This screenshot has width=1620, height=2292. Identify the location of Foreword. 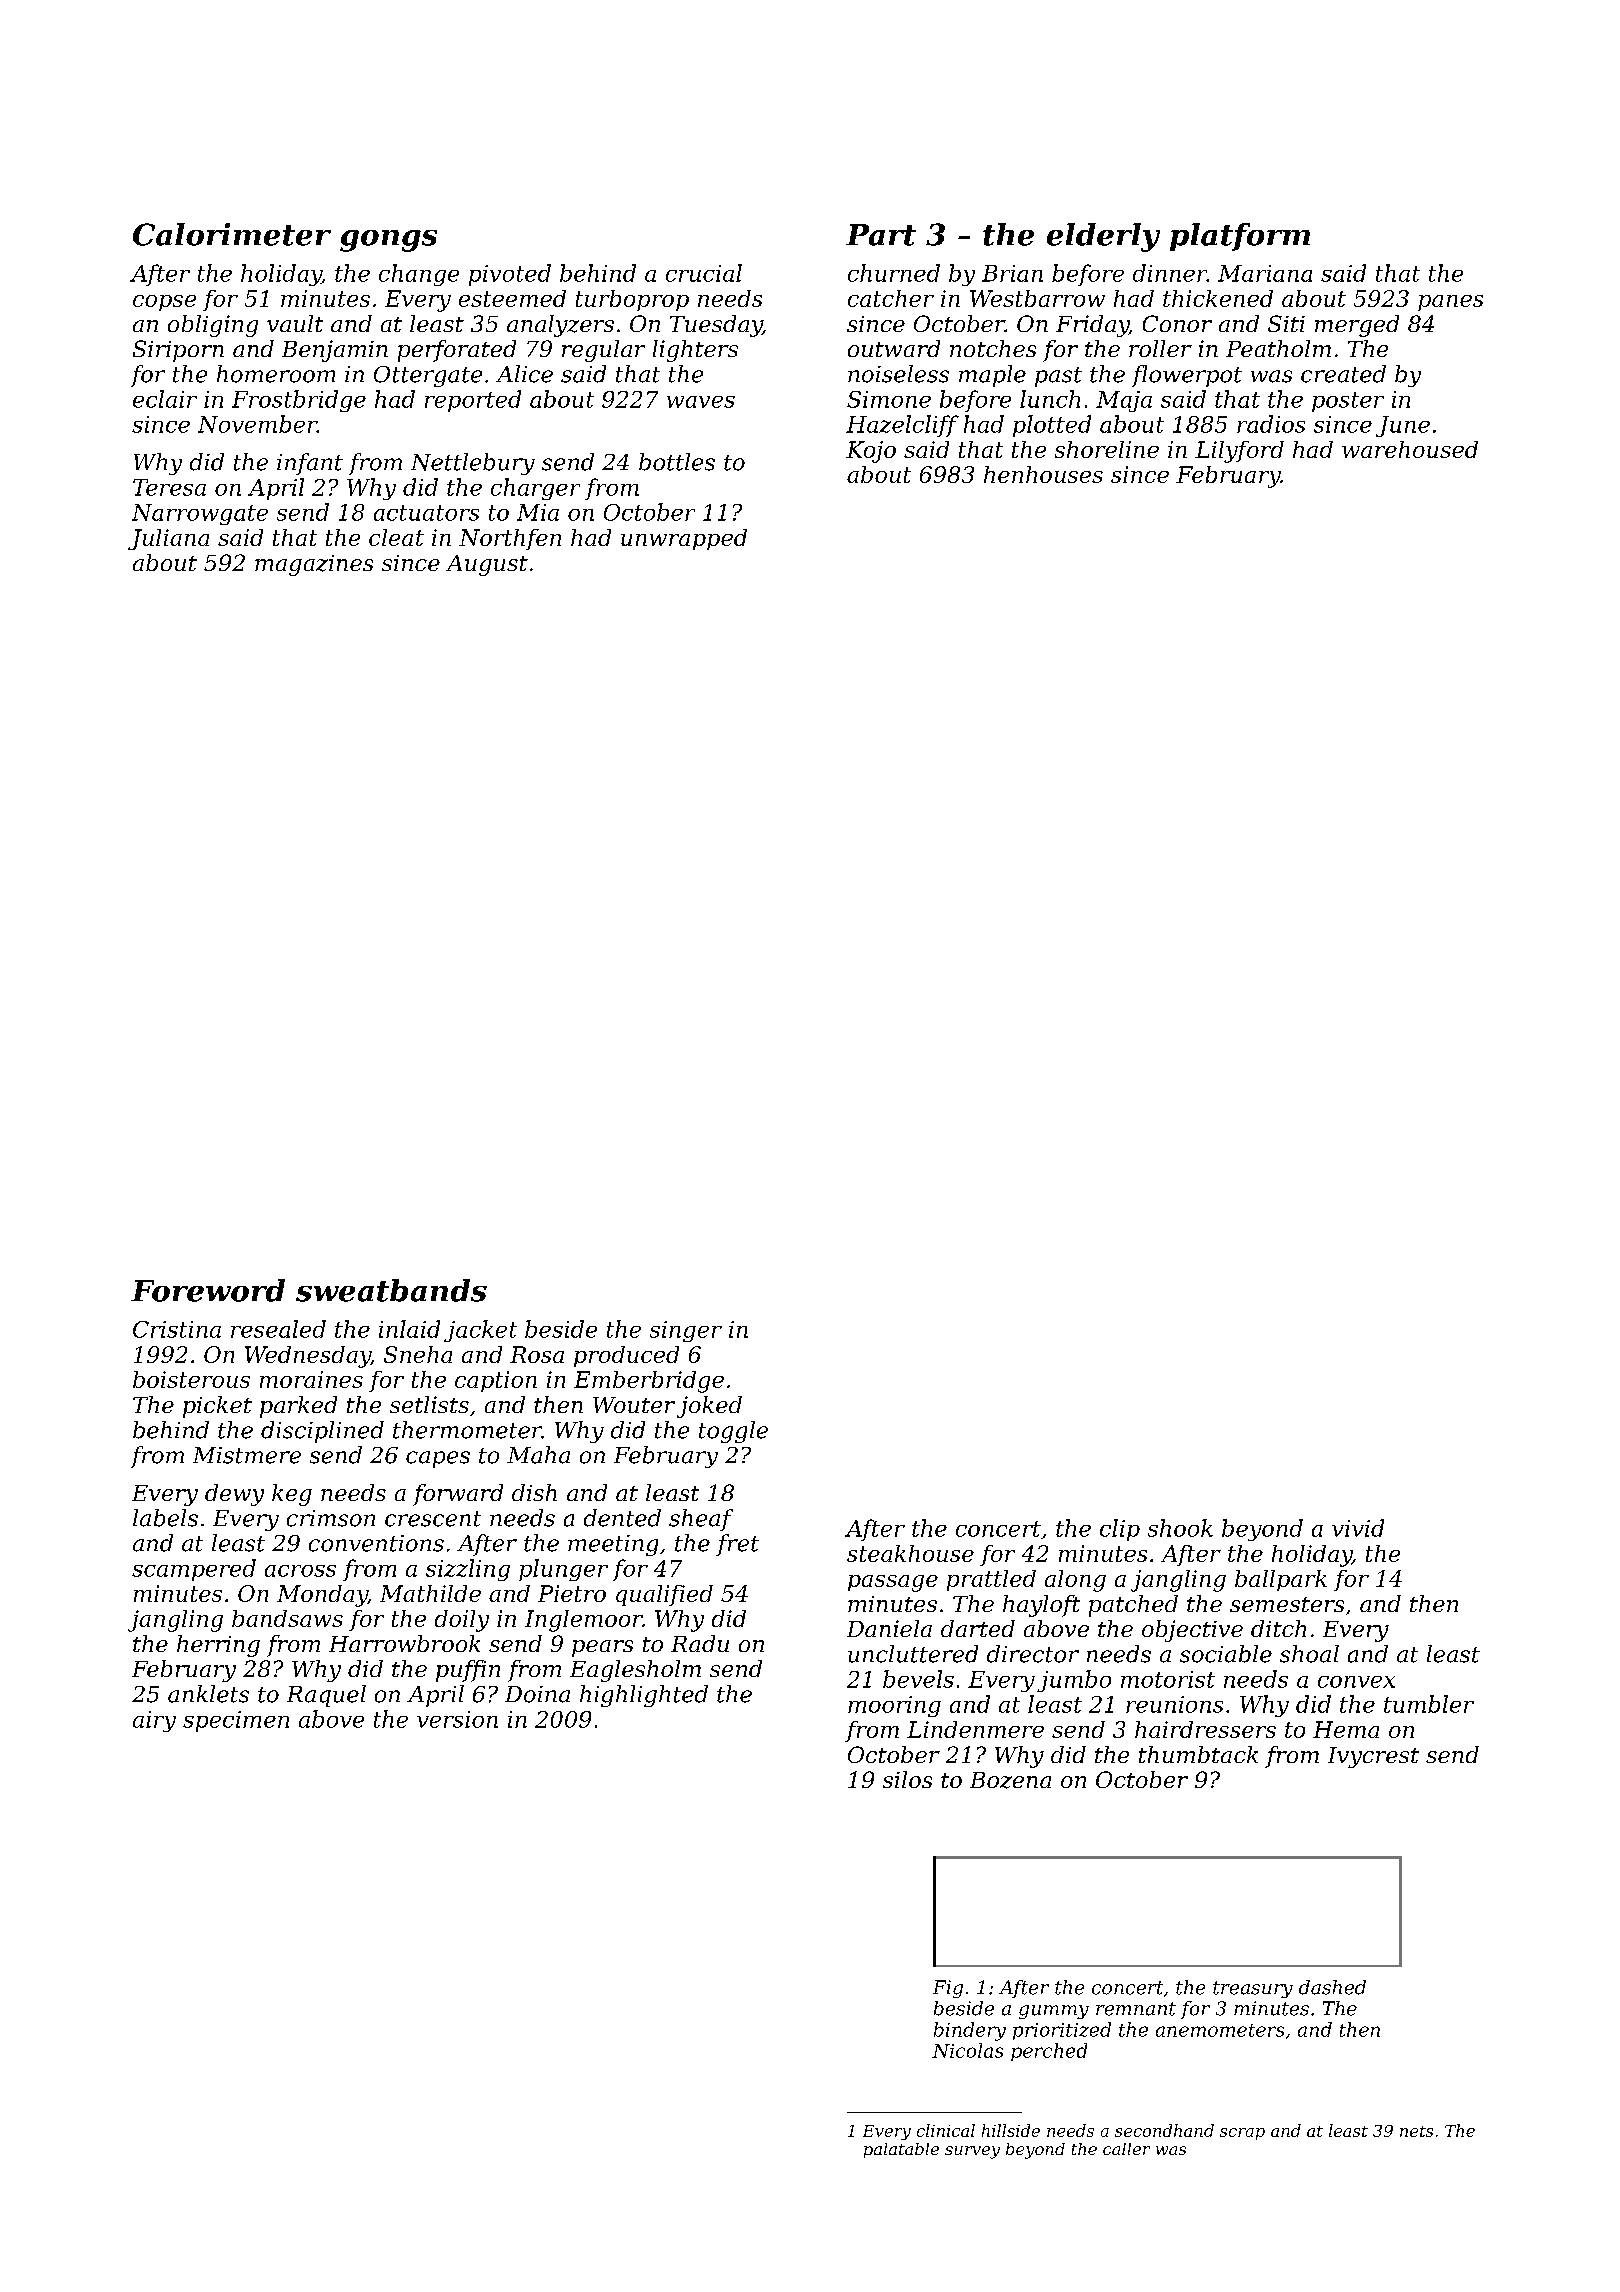
(208, 1290).
